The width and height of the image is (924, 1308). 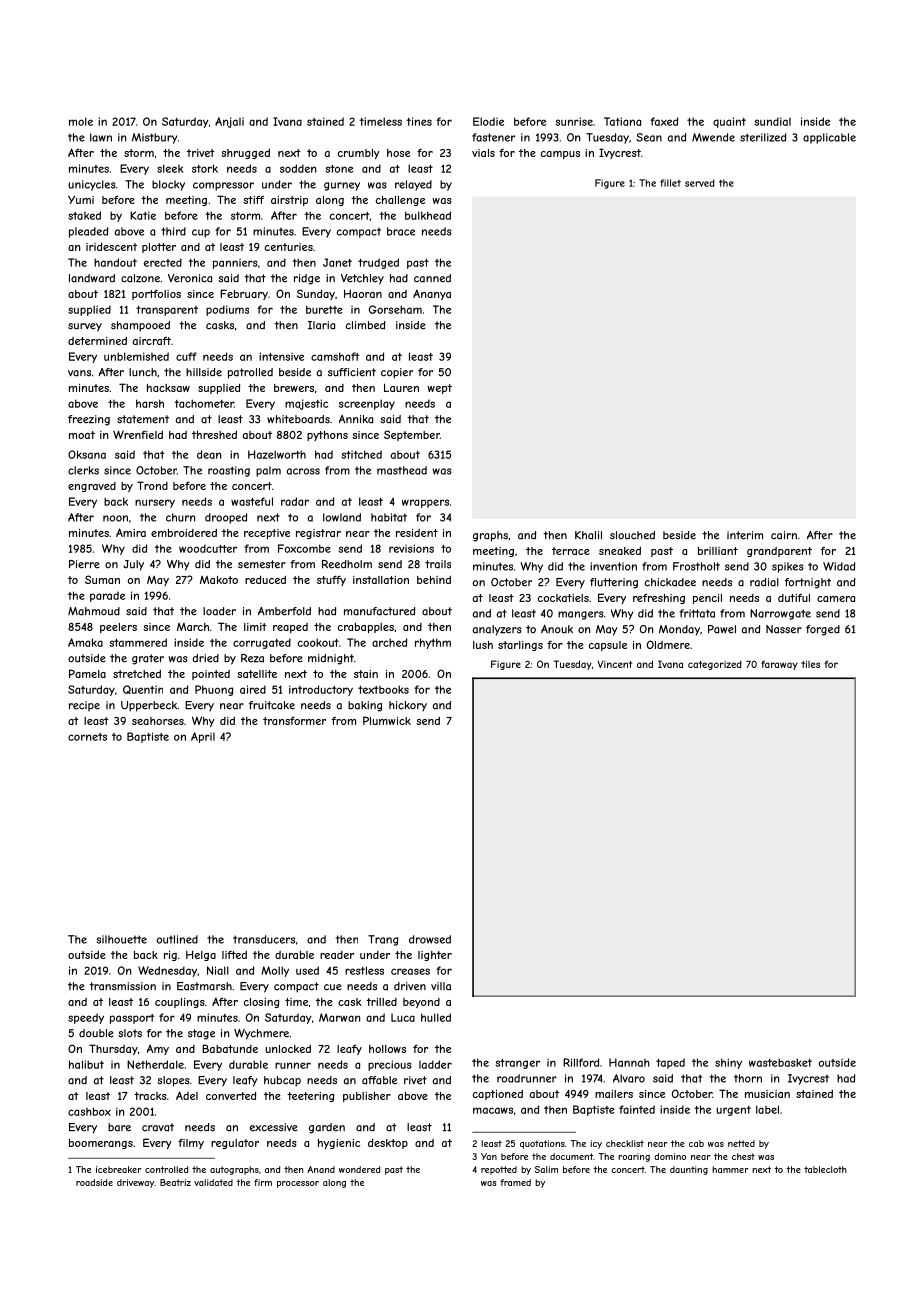 I want to click on frittata, so click(x=697, y=613).
